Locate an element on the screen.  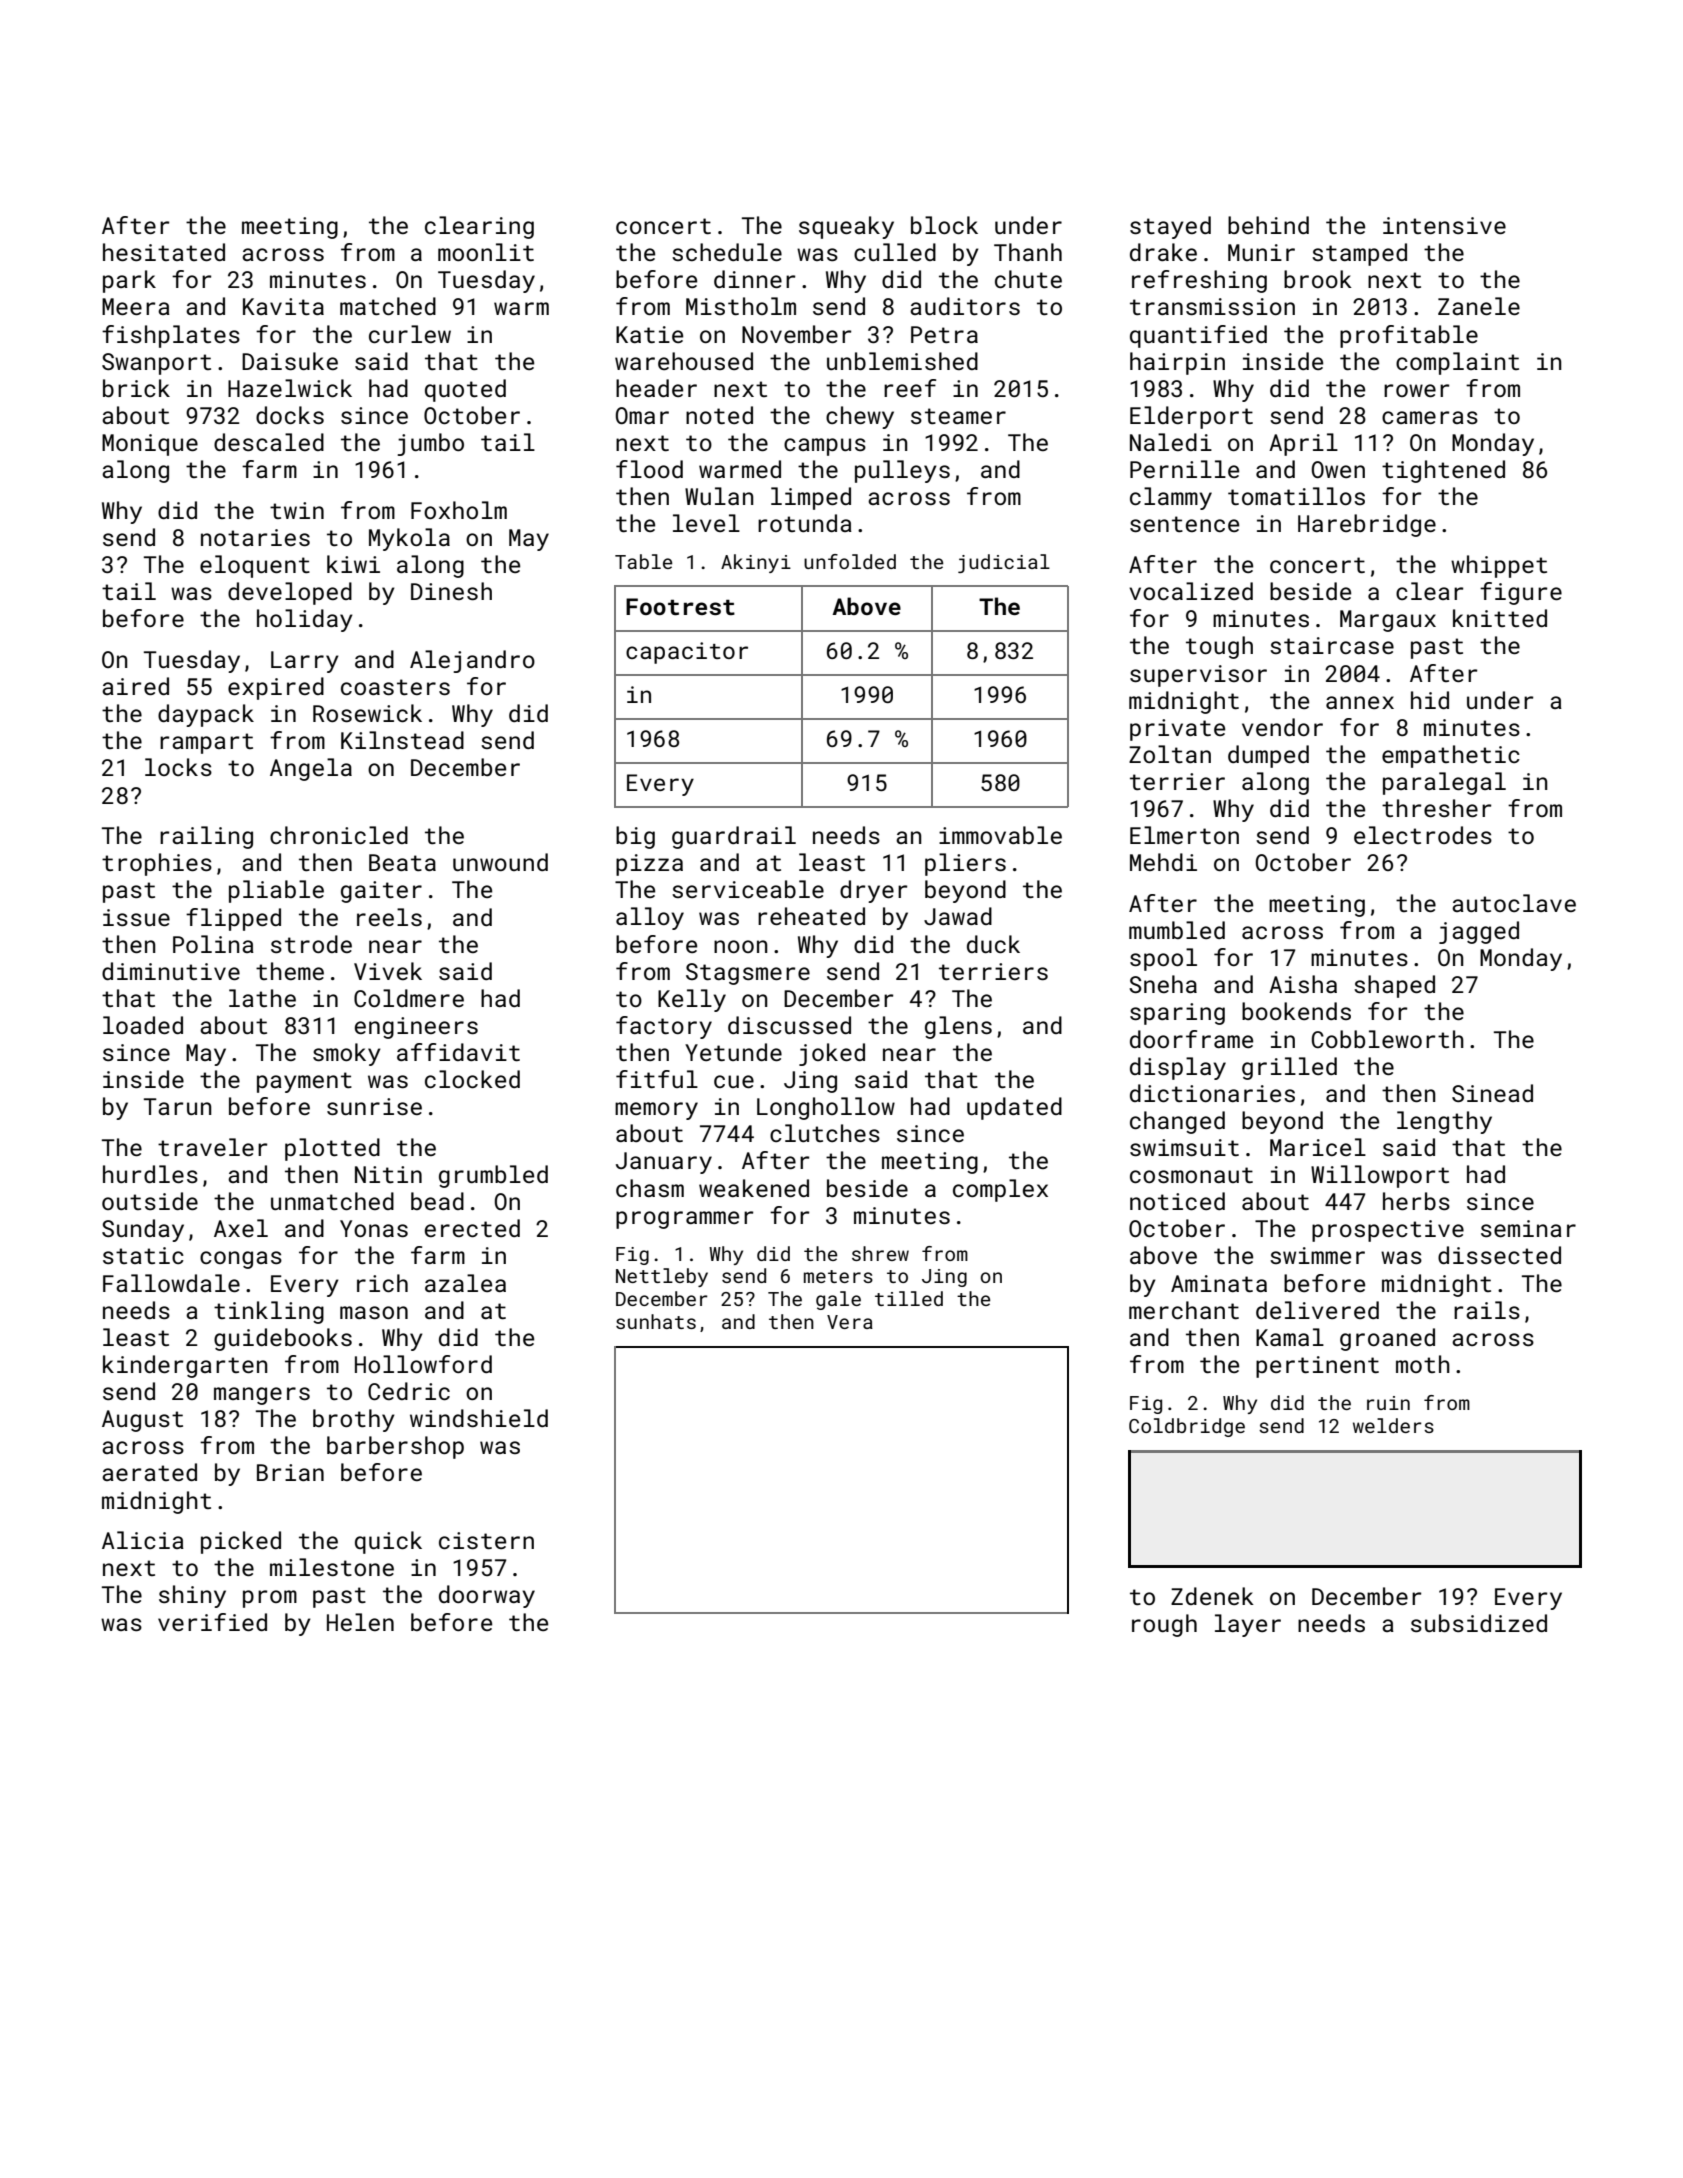
Katie is located at coordinates (649, 334).
